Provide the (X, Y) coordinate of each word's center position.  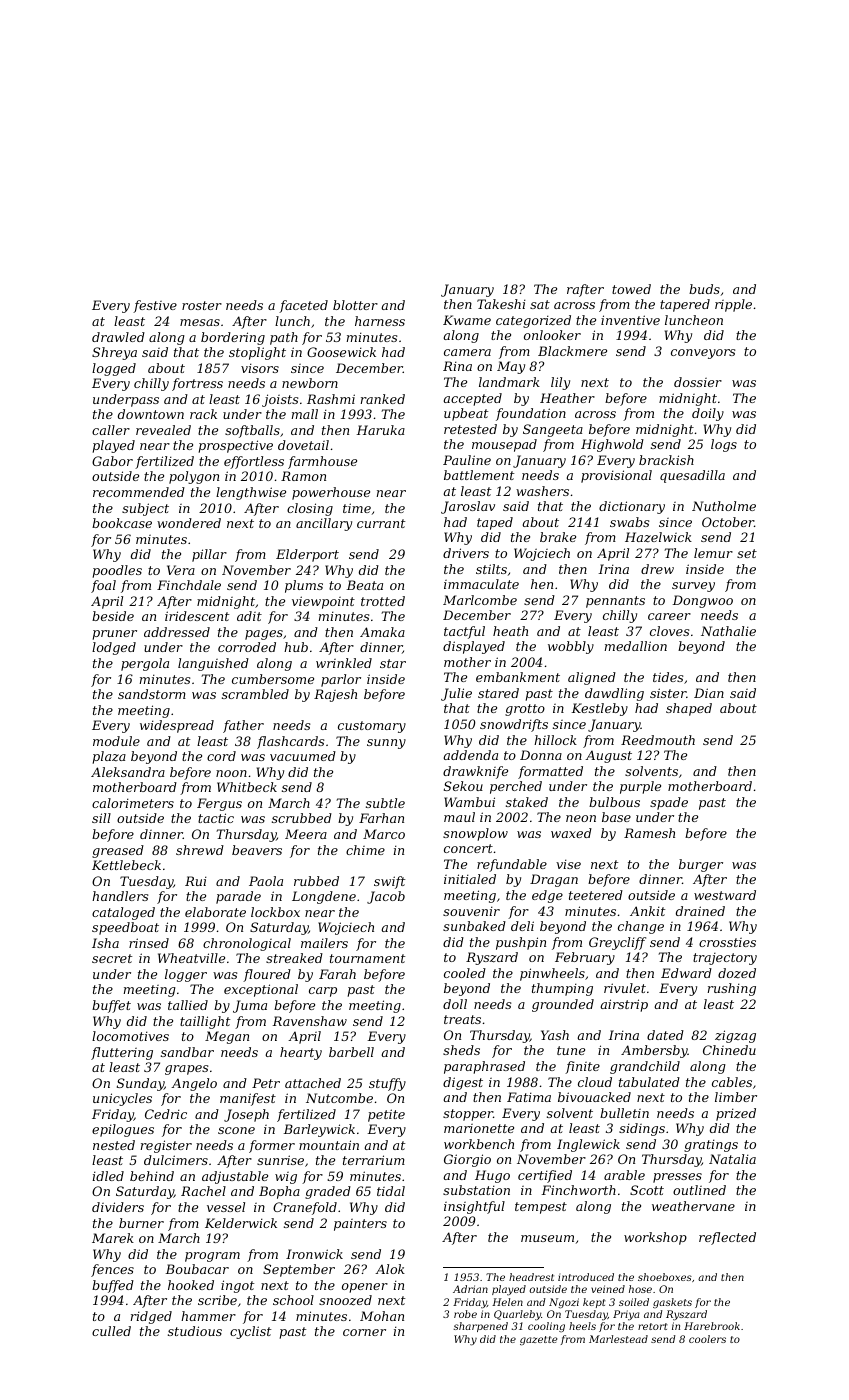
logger (186, 975)
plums (304, 586)
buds (704, 289)
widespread (177, 726)
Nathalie (728, 631)
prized (736, 1114)
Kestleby (599, 709)
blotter (355, 305)
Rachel (203, 1191)
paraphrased (484, 1067)
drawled (118, 337)
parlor (341, 680)
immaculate (481, 584)
